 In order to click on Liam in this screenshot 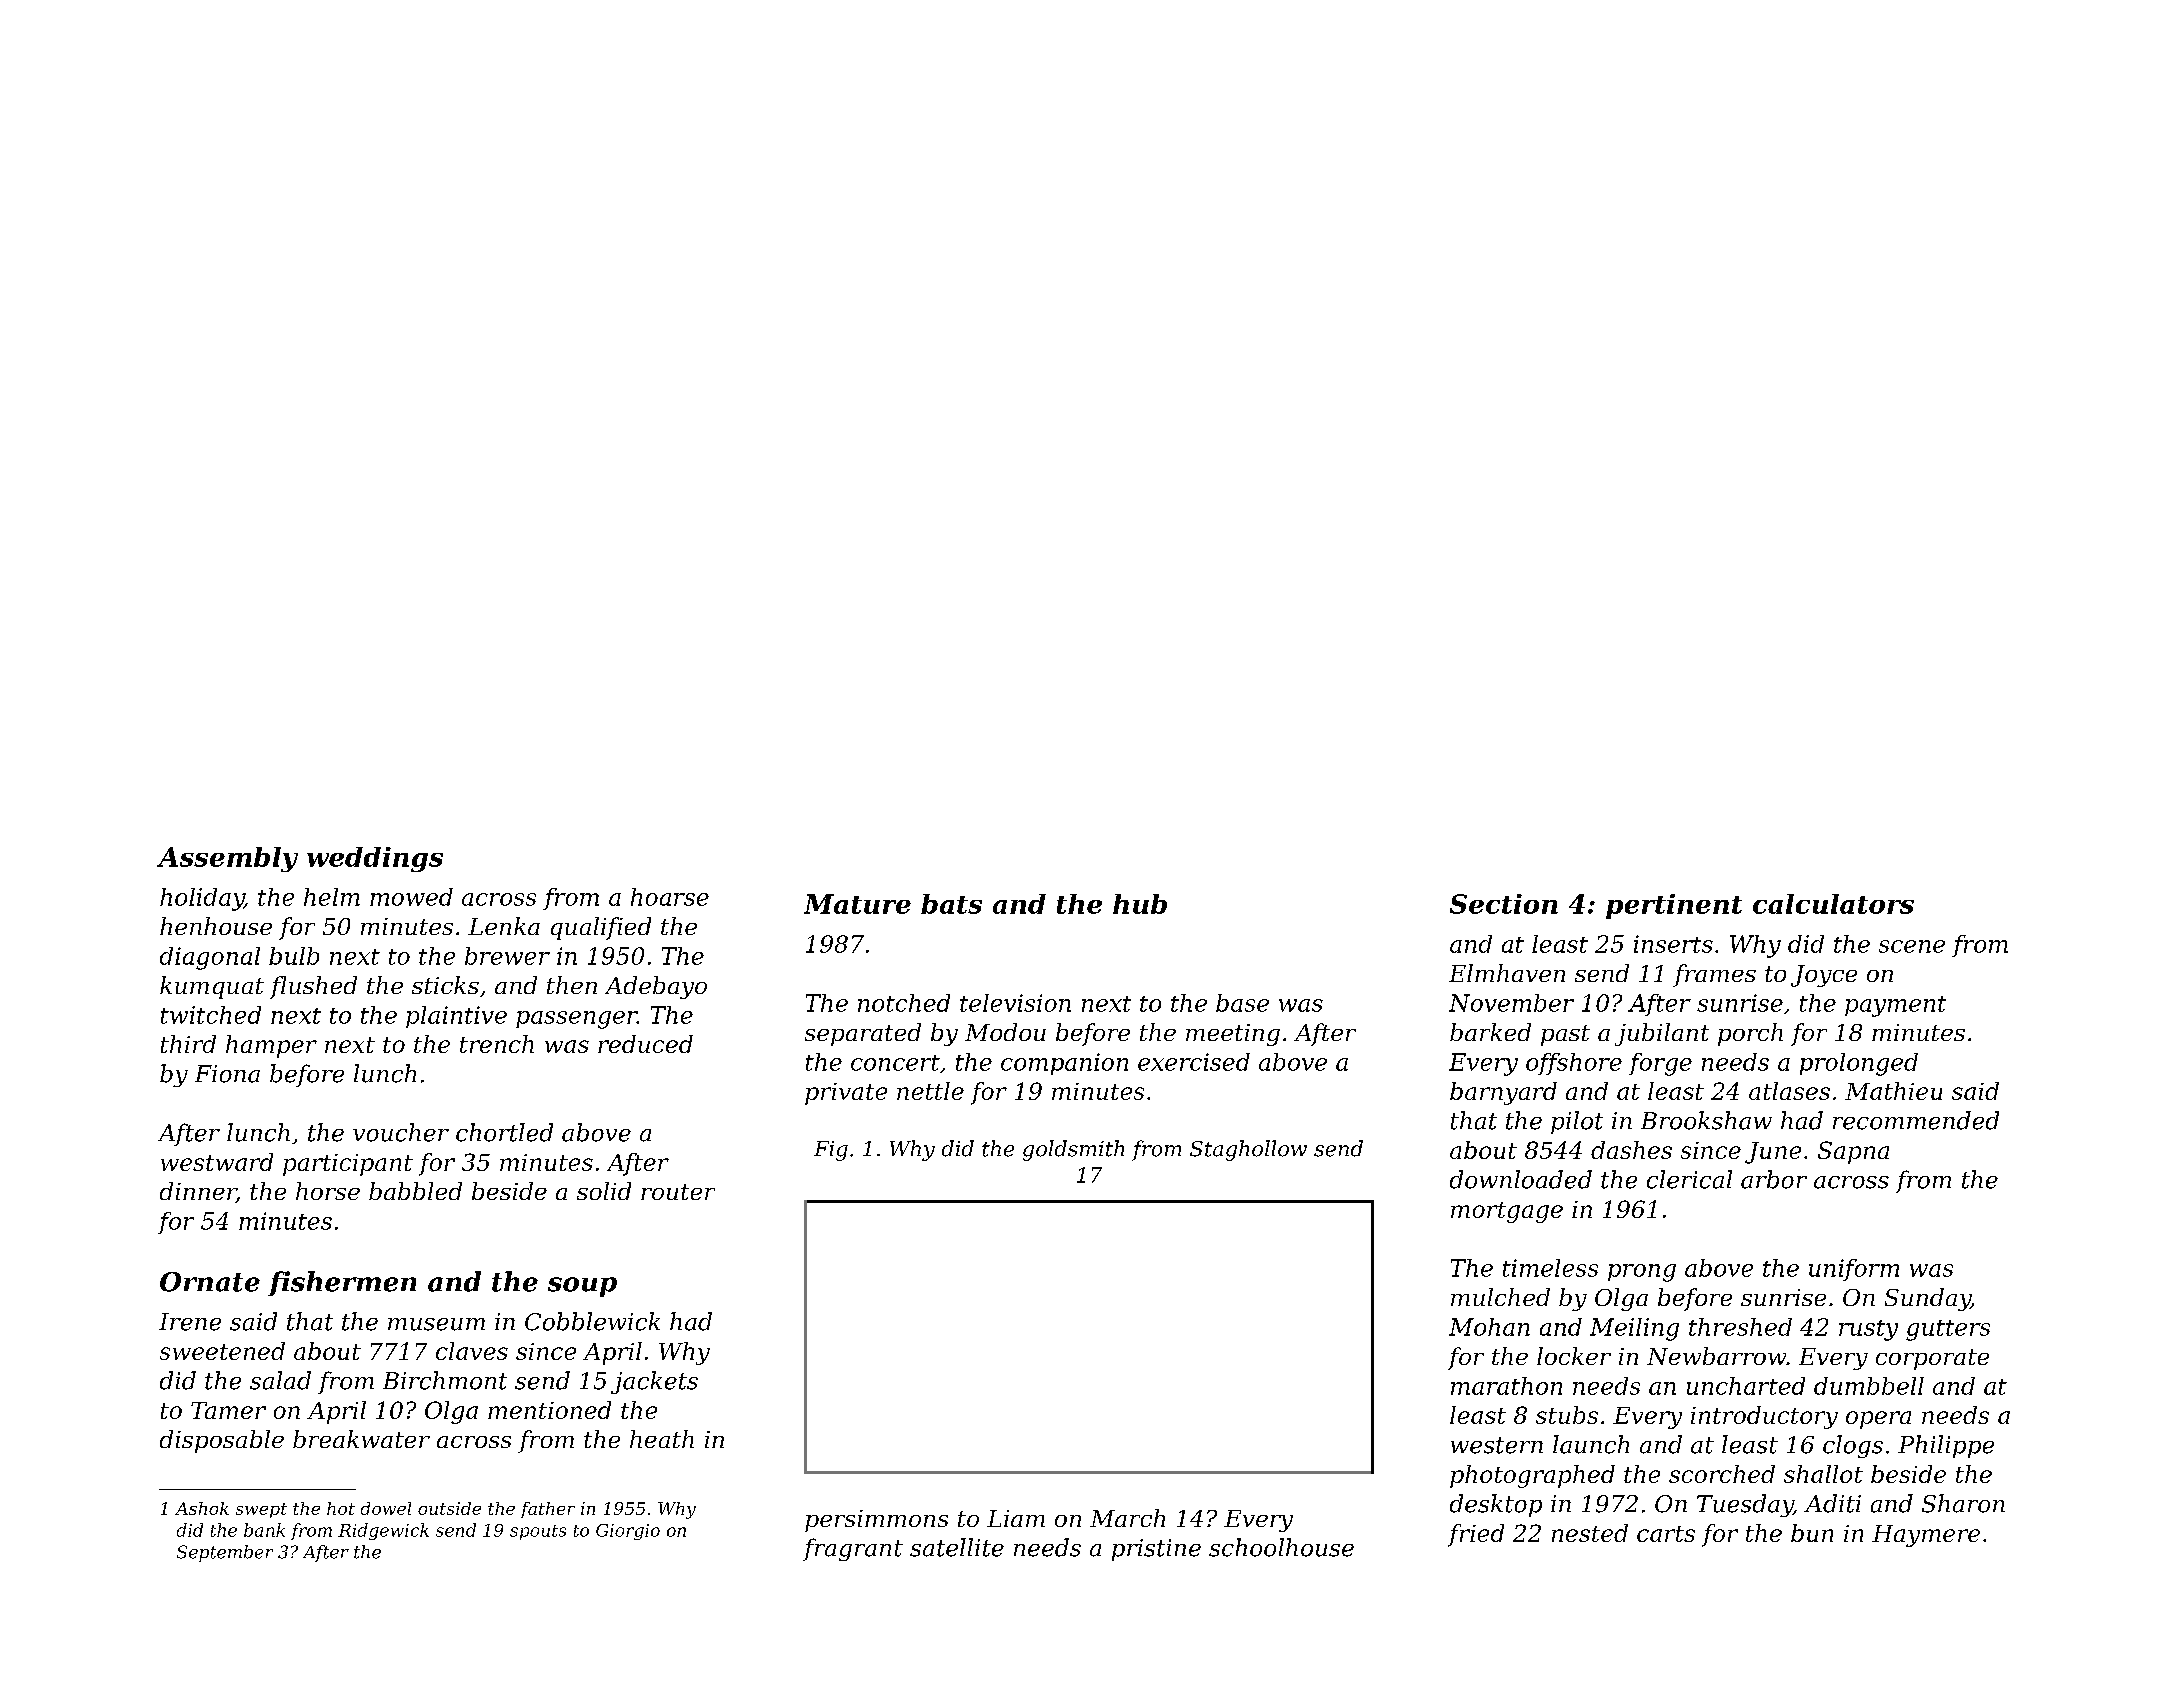, I will do `click(1016, 1518)`.
